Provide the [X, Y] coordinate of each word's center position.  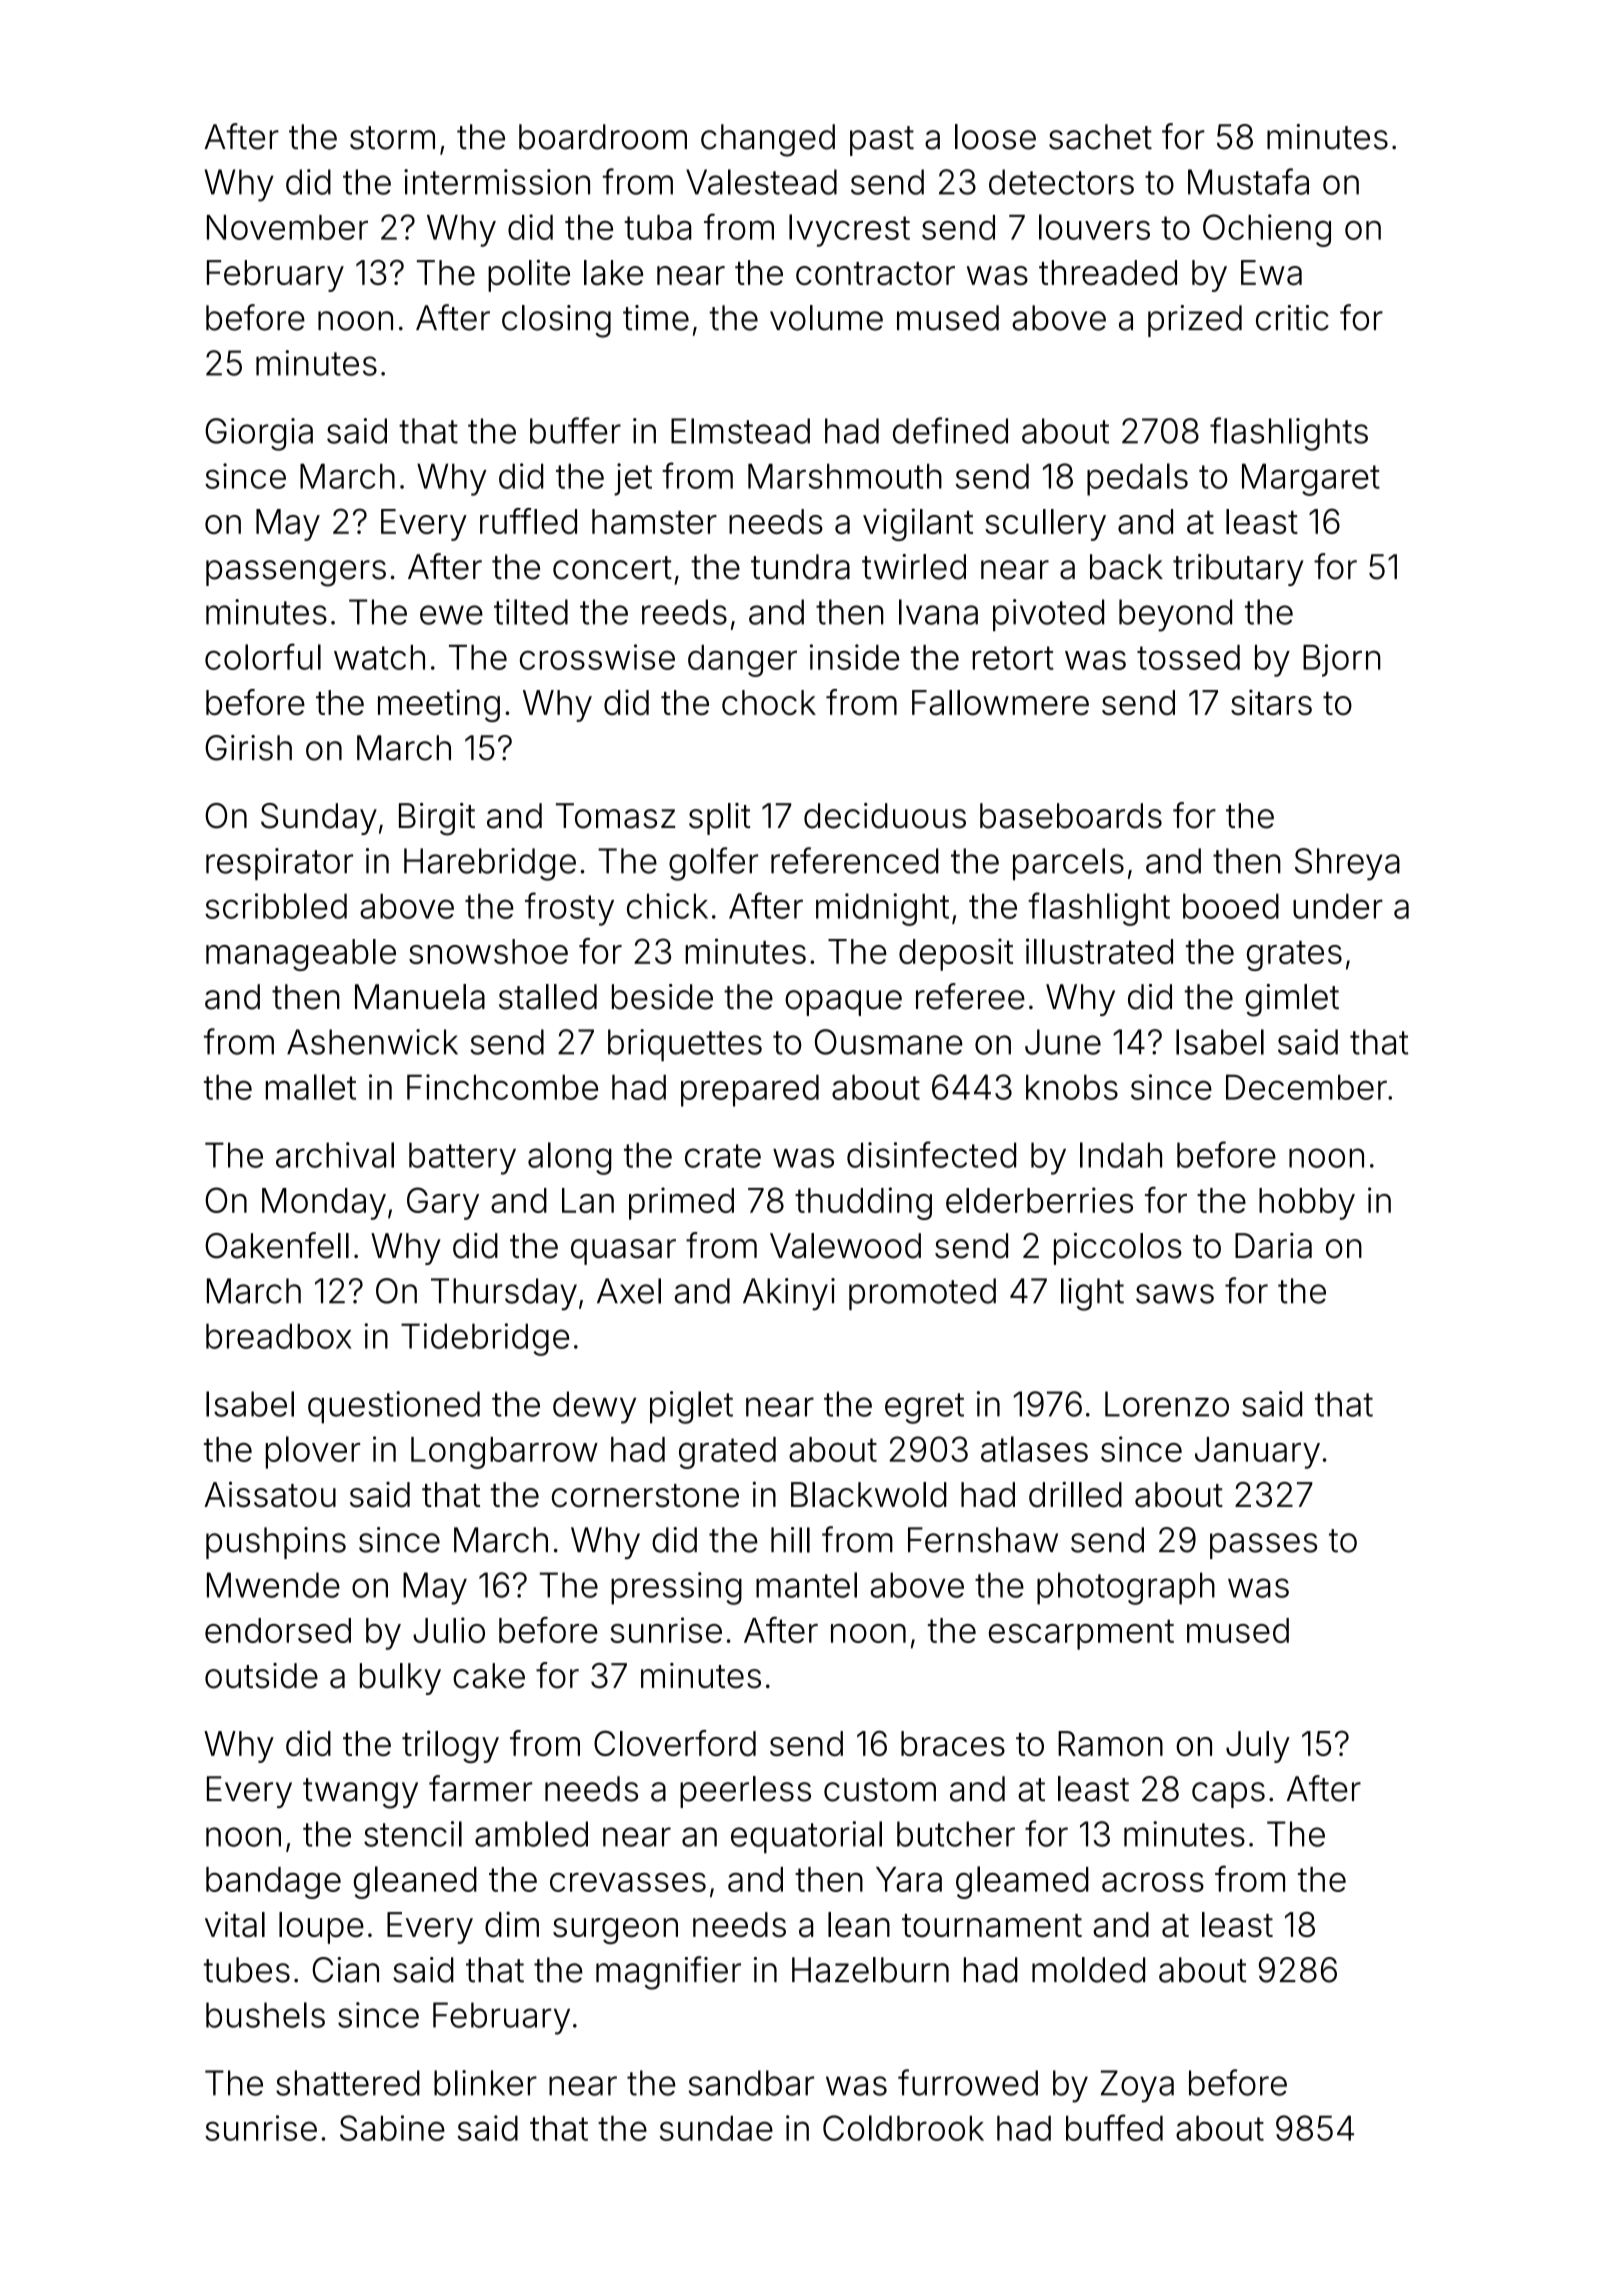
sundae [716, 2128]
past [882, 141]
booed [1231, 906]
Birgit [437, 819]
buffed [1114, 2127]
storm [392, 138]
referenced [855, 860]
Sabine [392, 2128]
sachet [1100, 137]
